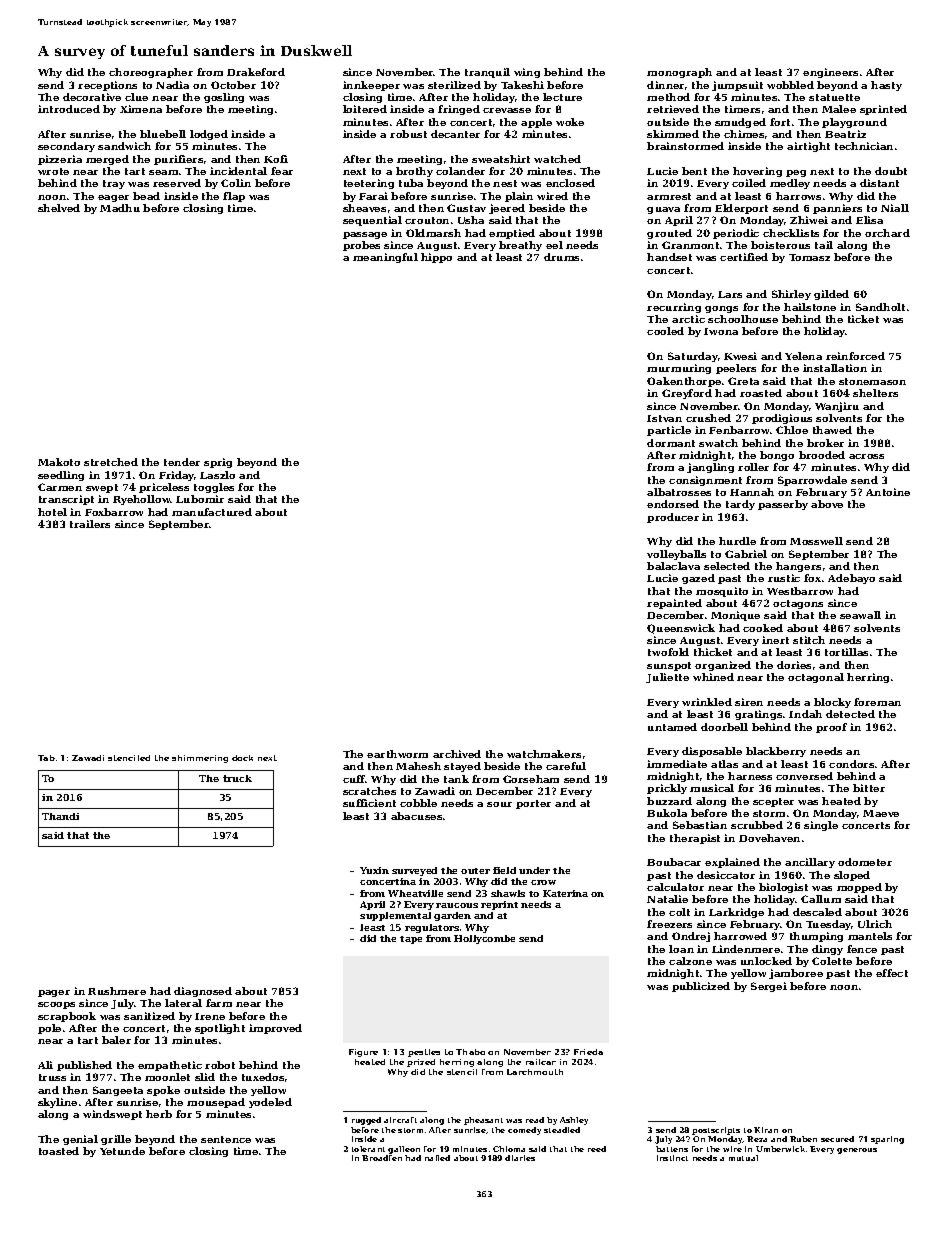 The height and width of the screenshot is (1233, 952). Describe the element at coordinates (669, 257) in the screenshot. I see `handset` at that location.
